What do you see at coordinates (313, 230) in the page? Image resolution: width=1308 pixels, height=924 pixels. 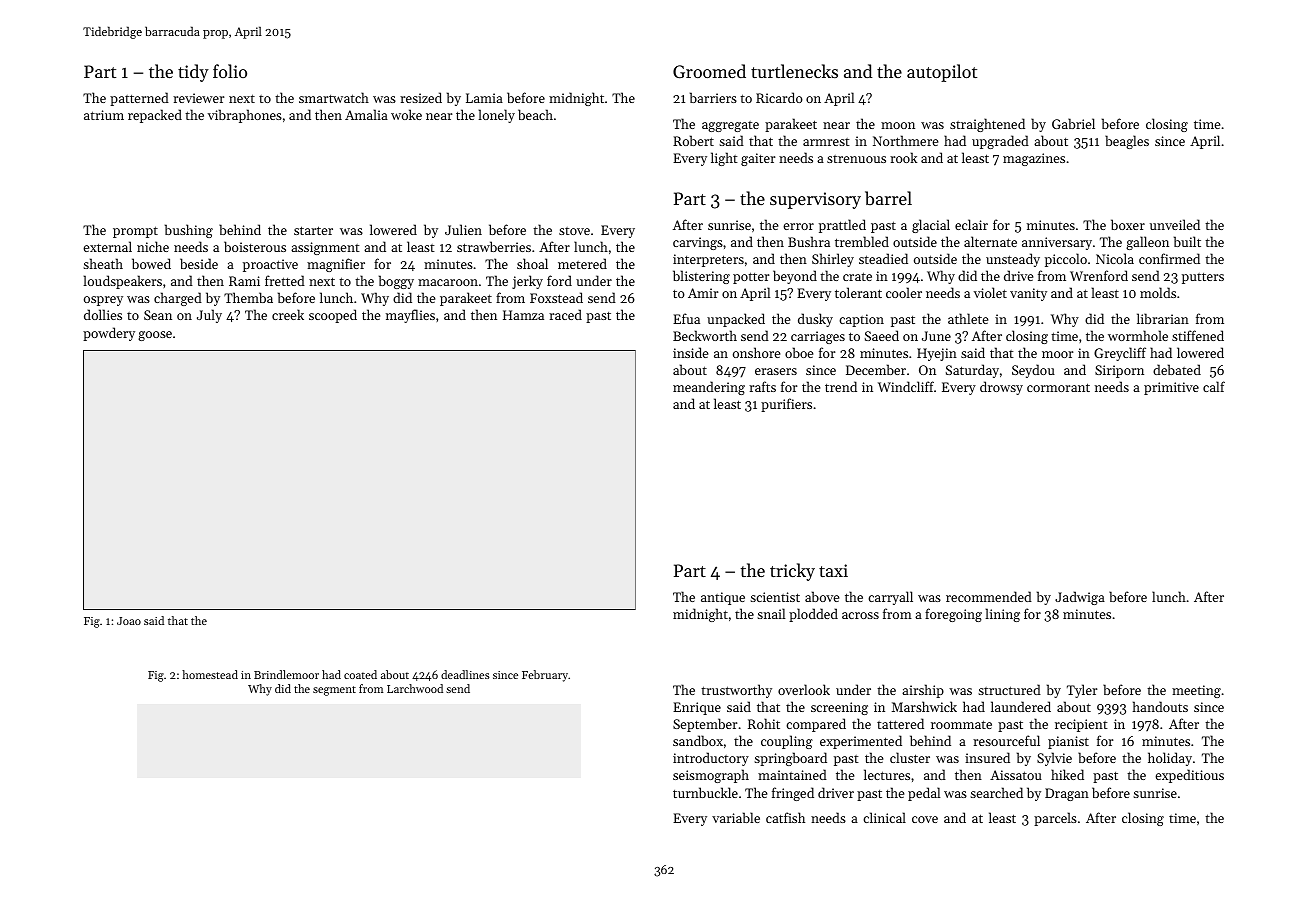 I see `starter` at bounding box center [313, 230].
